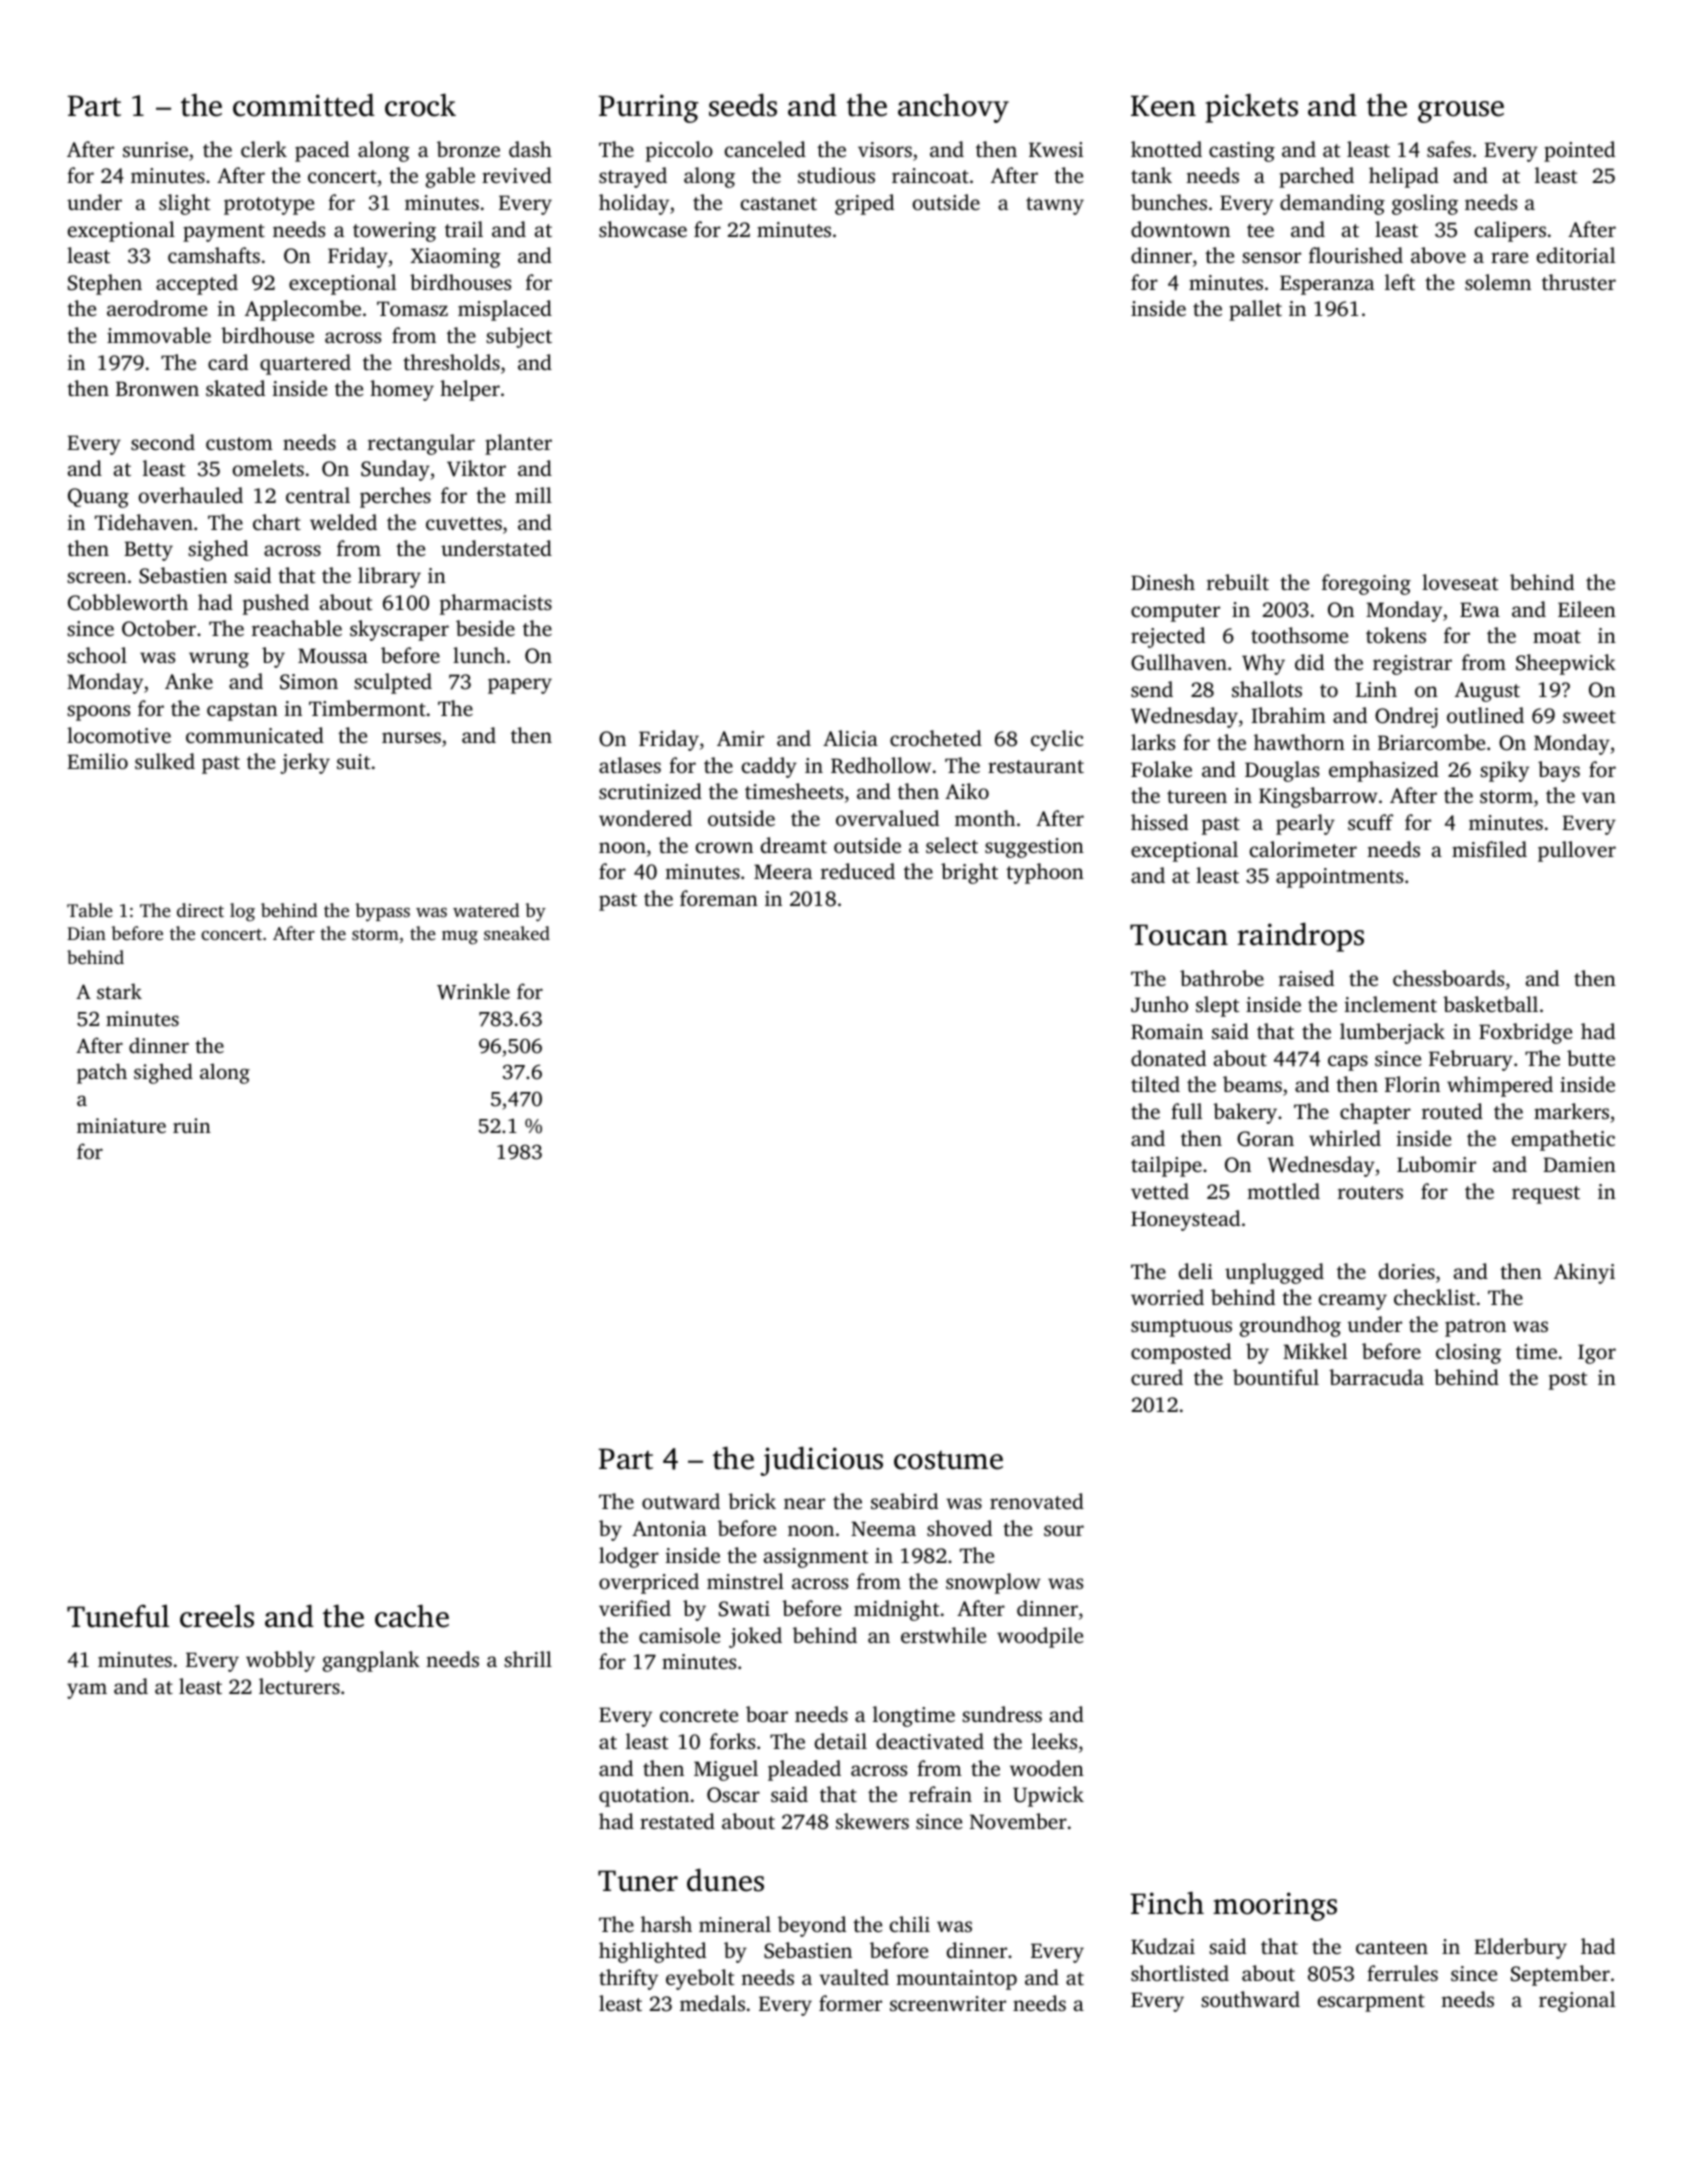  I want to click on foreman, so click(719, 898).
